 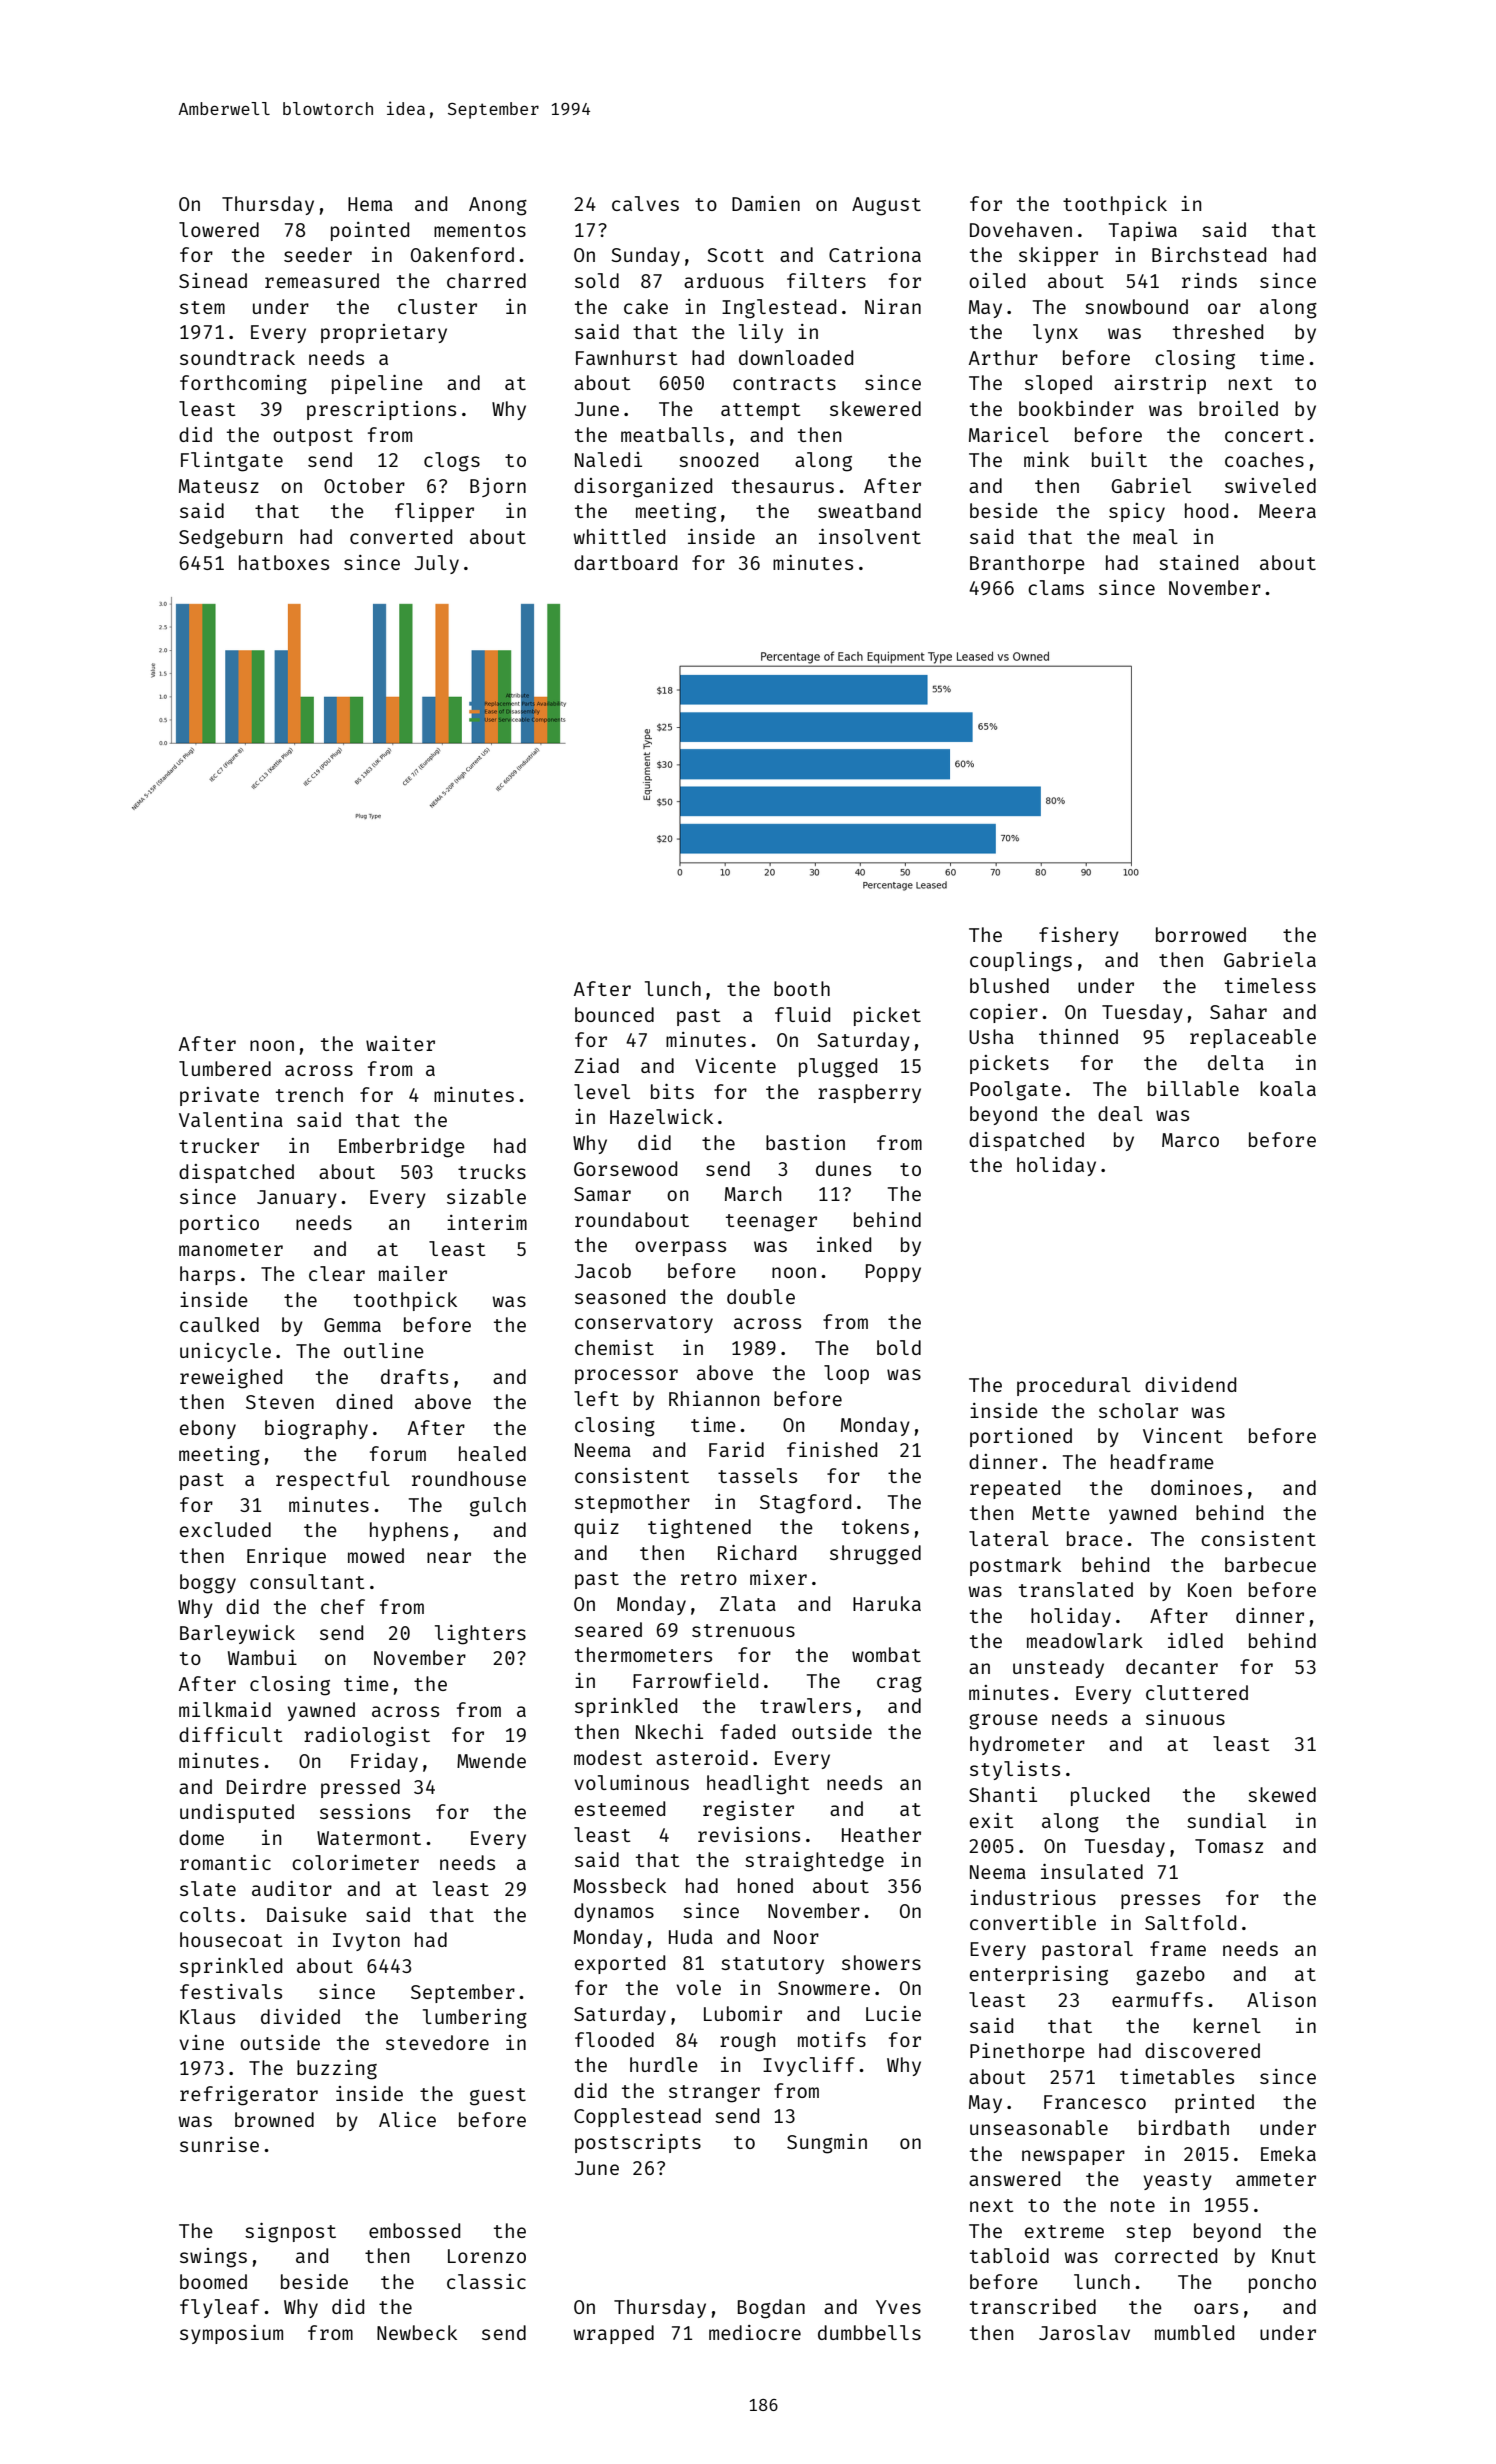 What do you see at coordinates (213, 280) in the screenshot?
I see `Sinead` at bounding box center [213, 280].
